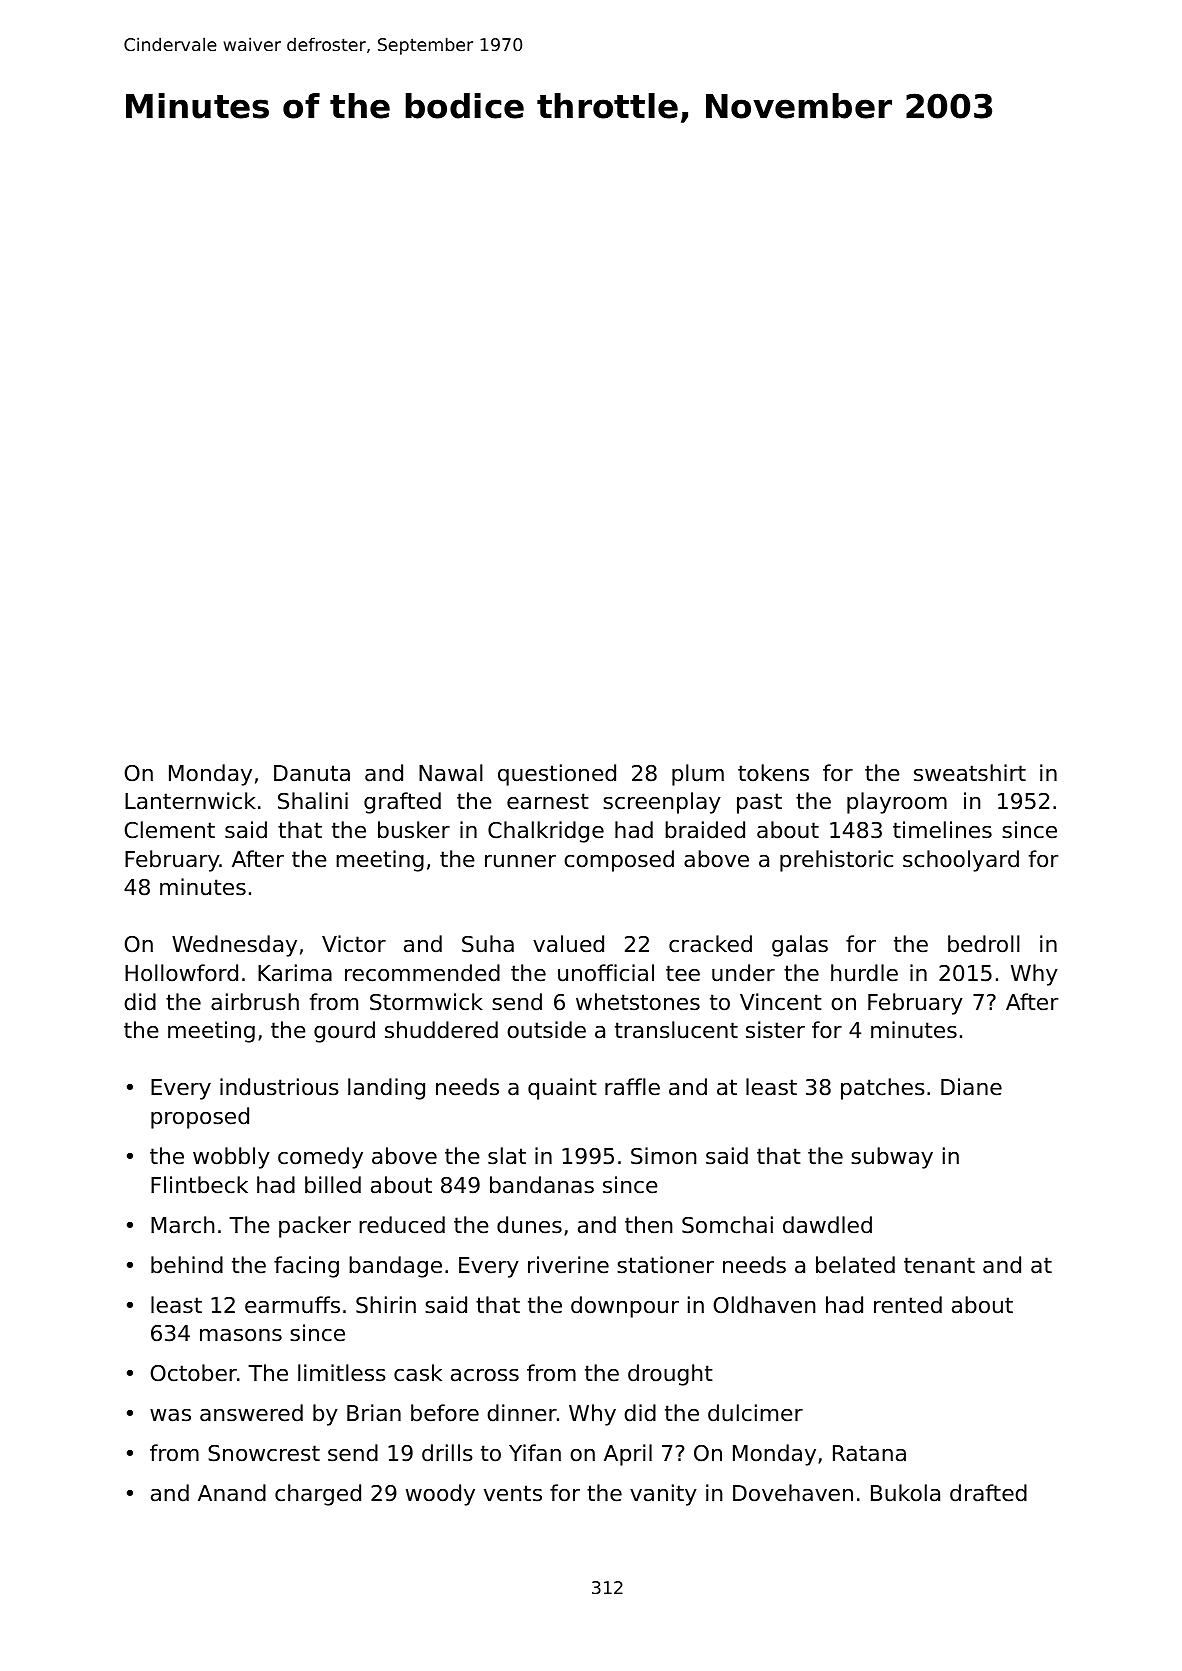  What do you see at coordinates (984, 944) in the screenshot?
I see `bedroll` at bounding box center [984, 944].
